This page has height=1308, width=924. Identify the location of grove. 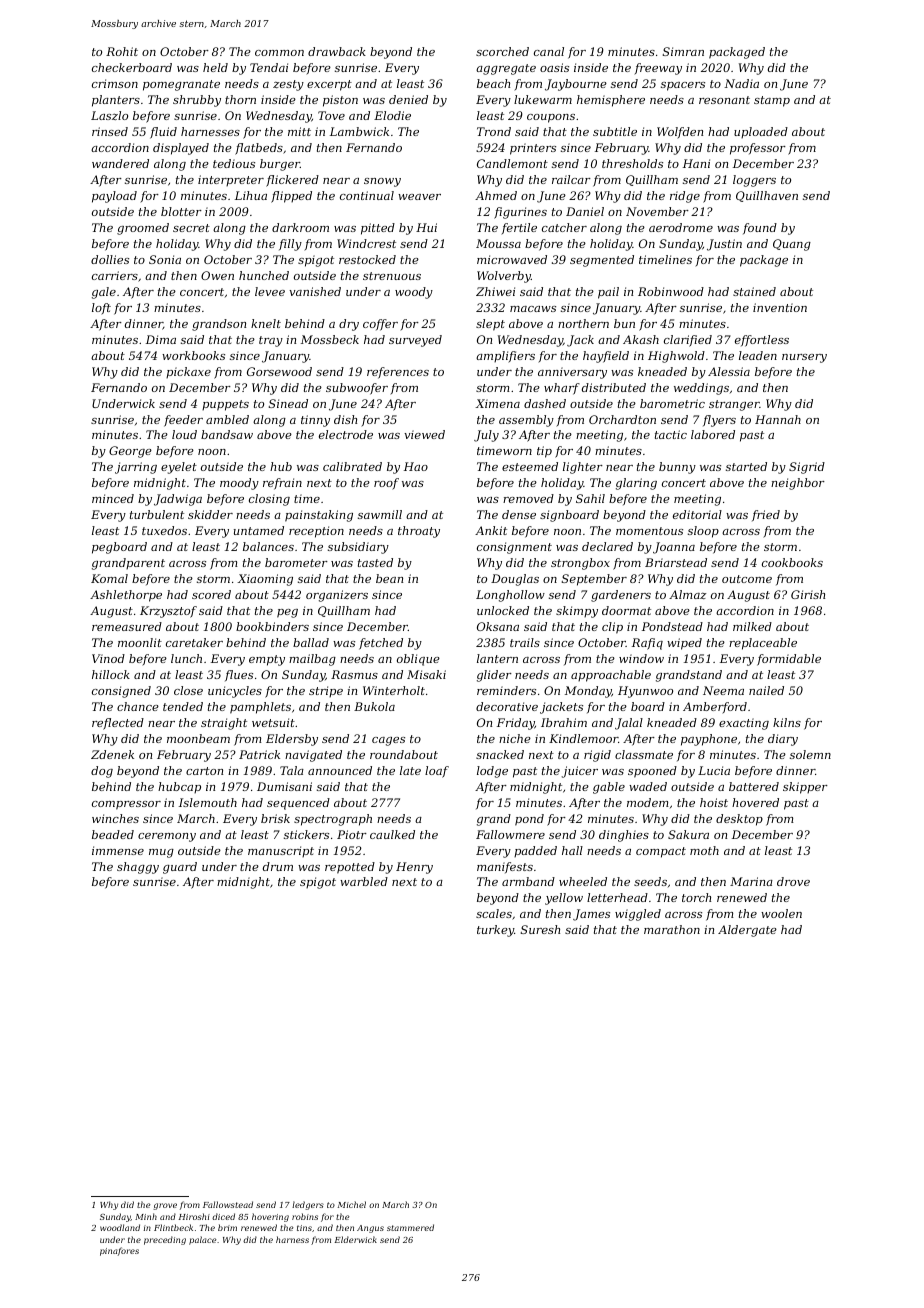
(165, 1206).
